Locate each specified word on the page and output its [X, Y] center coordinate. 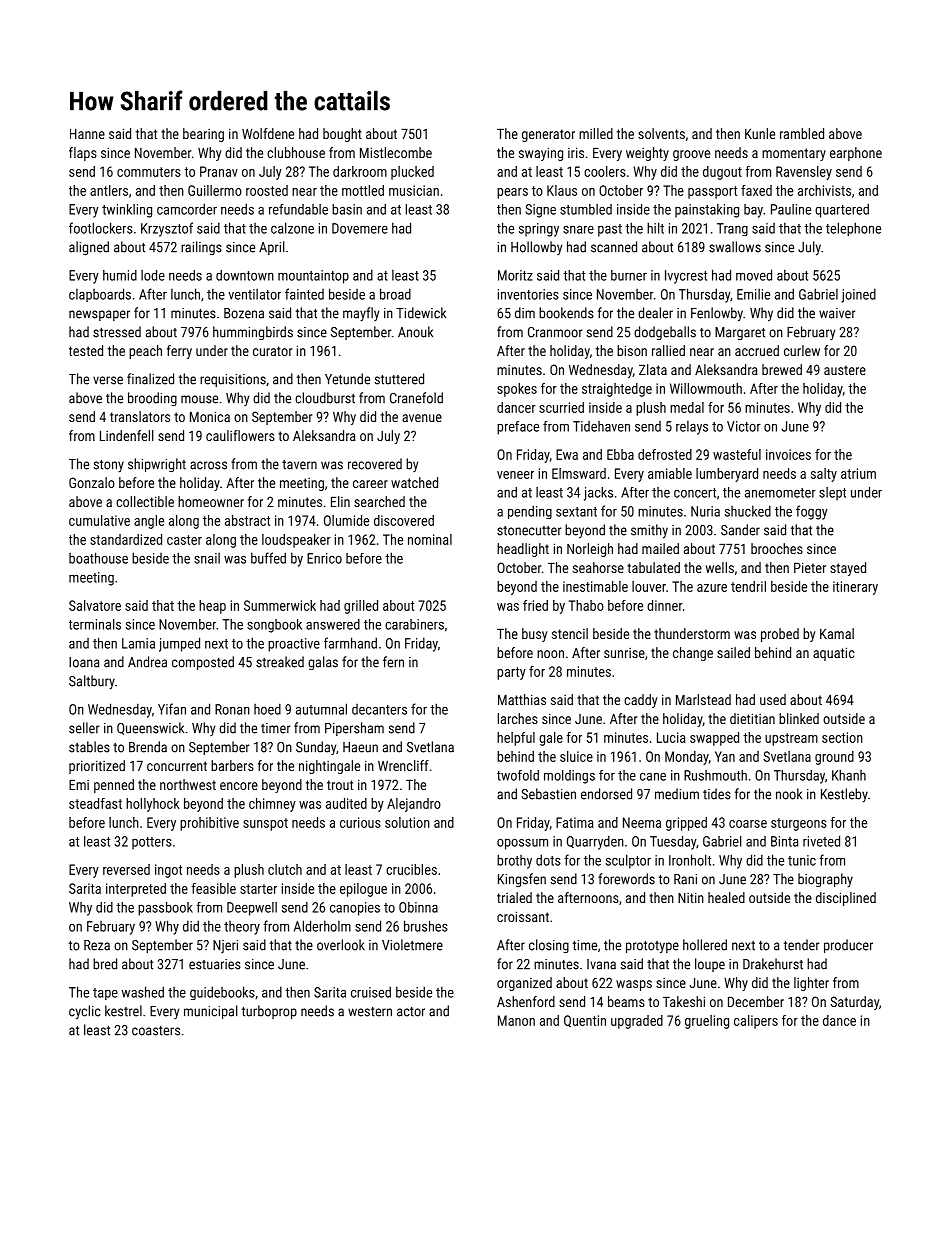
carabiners [414, 624]
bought [342, 135]
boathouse [98, 558]
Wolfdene [268, 133]
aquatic [834, 654]
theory [242, 928]
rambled [802, 133]
